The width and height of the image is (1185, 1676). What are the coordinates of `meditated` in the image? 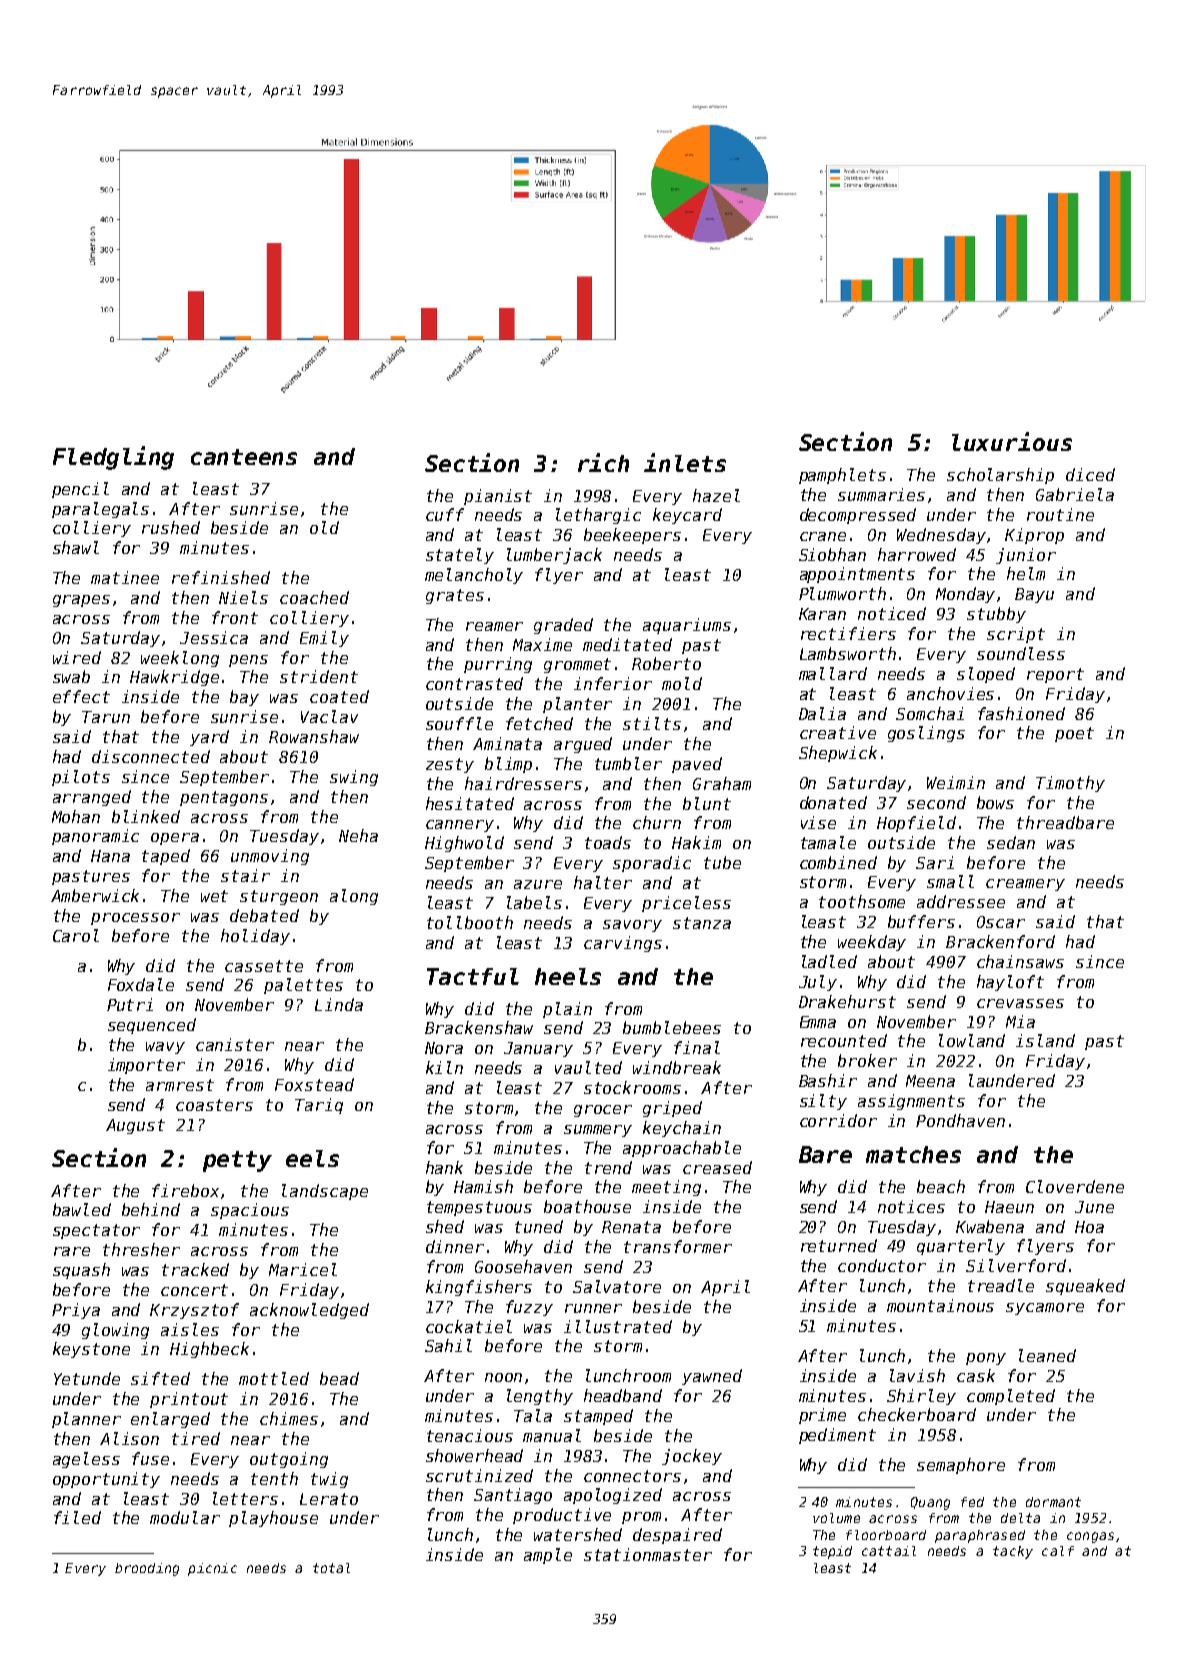 It's located at (627, 644).
